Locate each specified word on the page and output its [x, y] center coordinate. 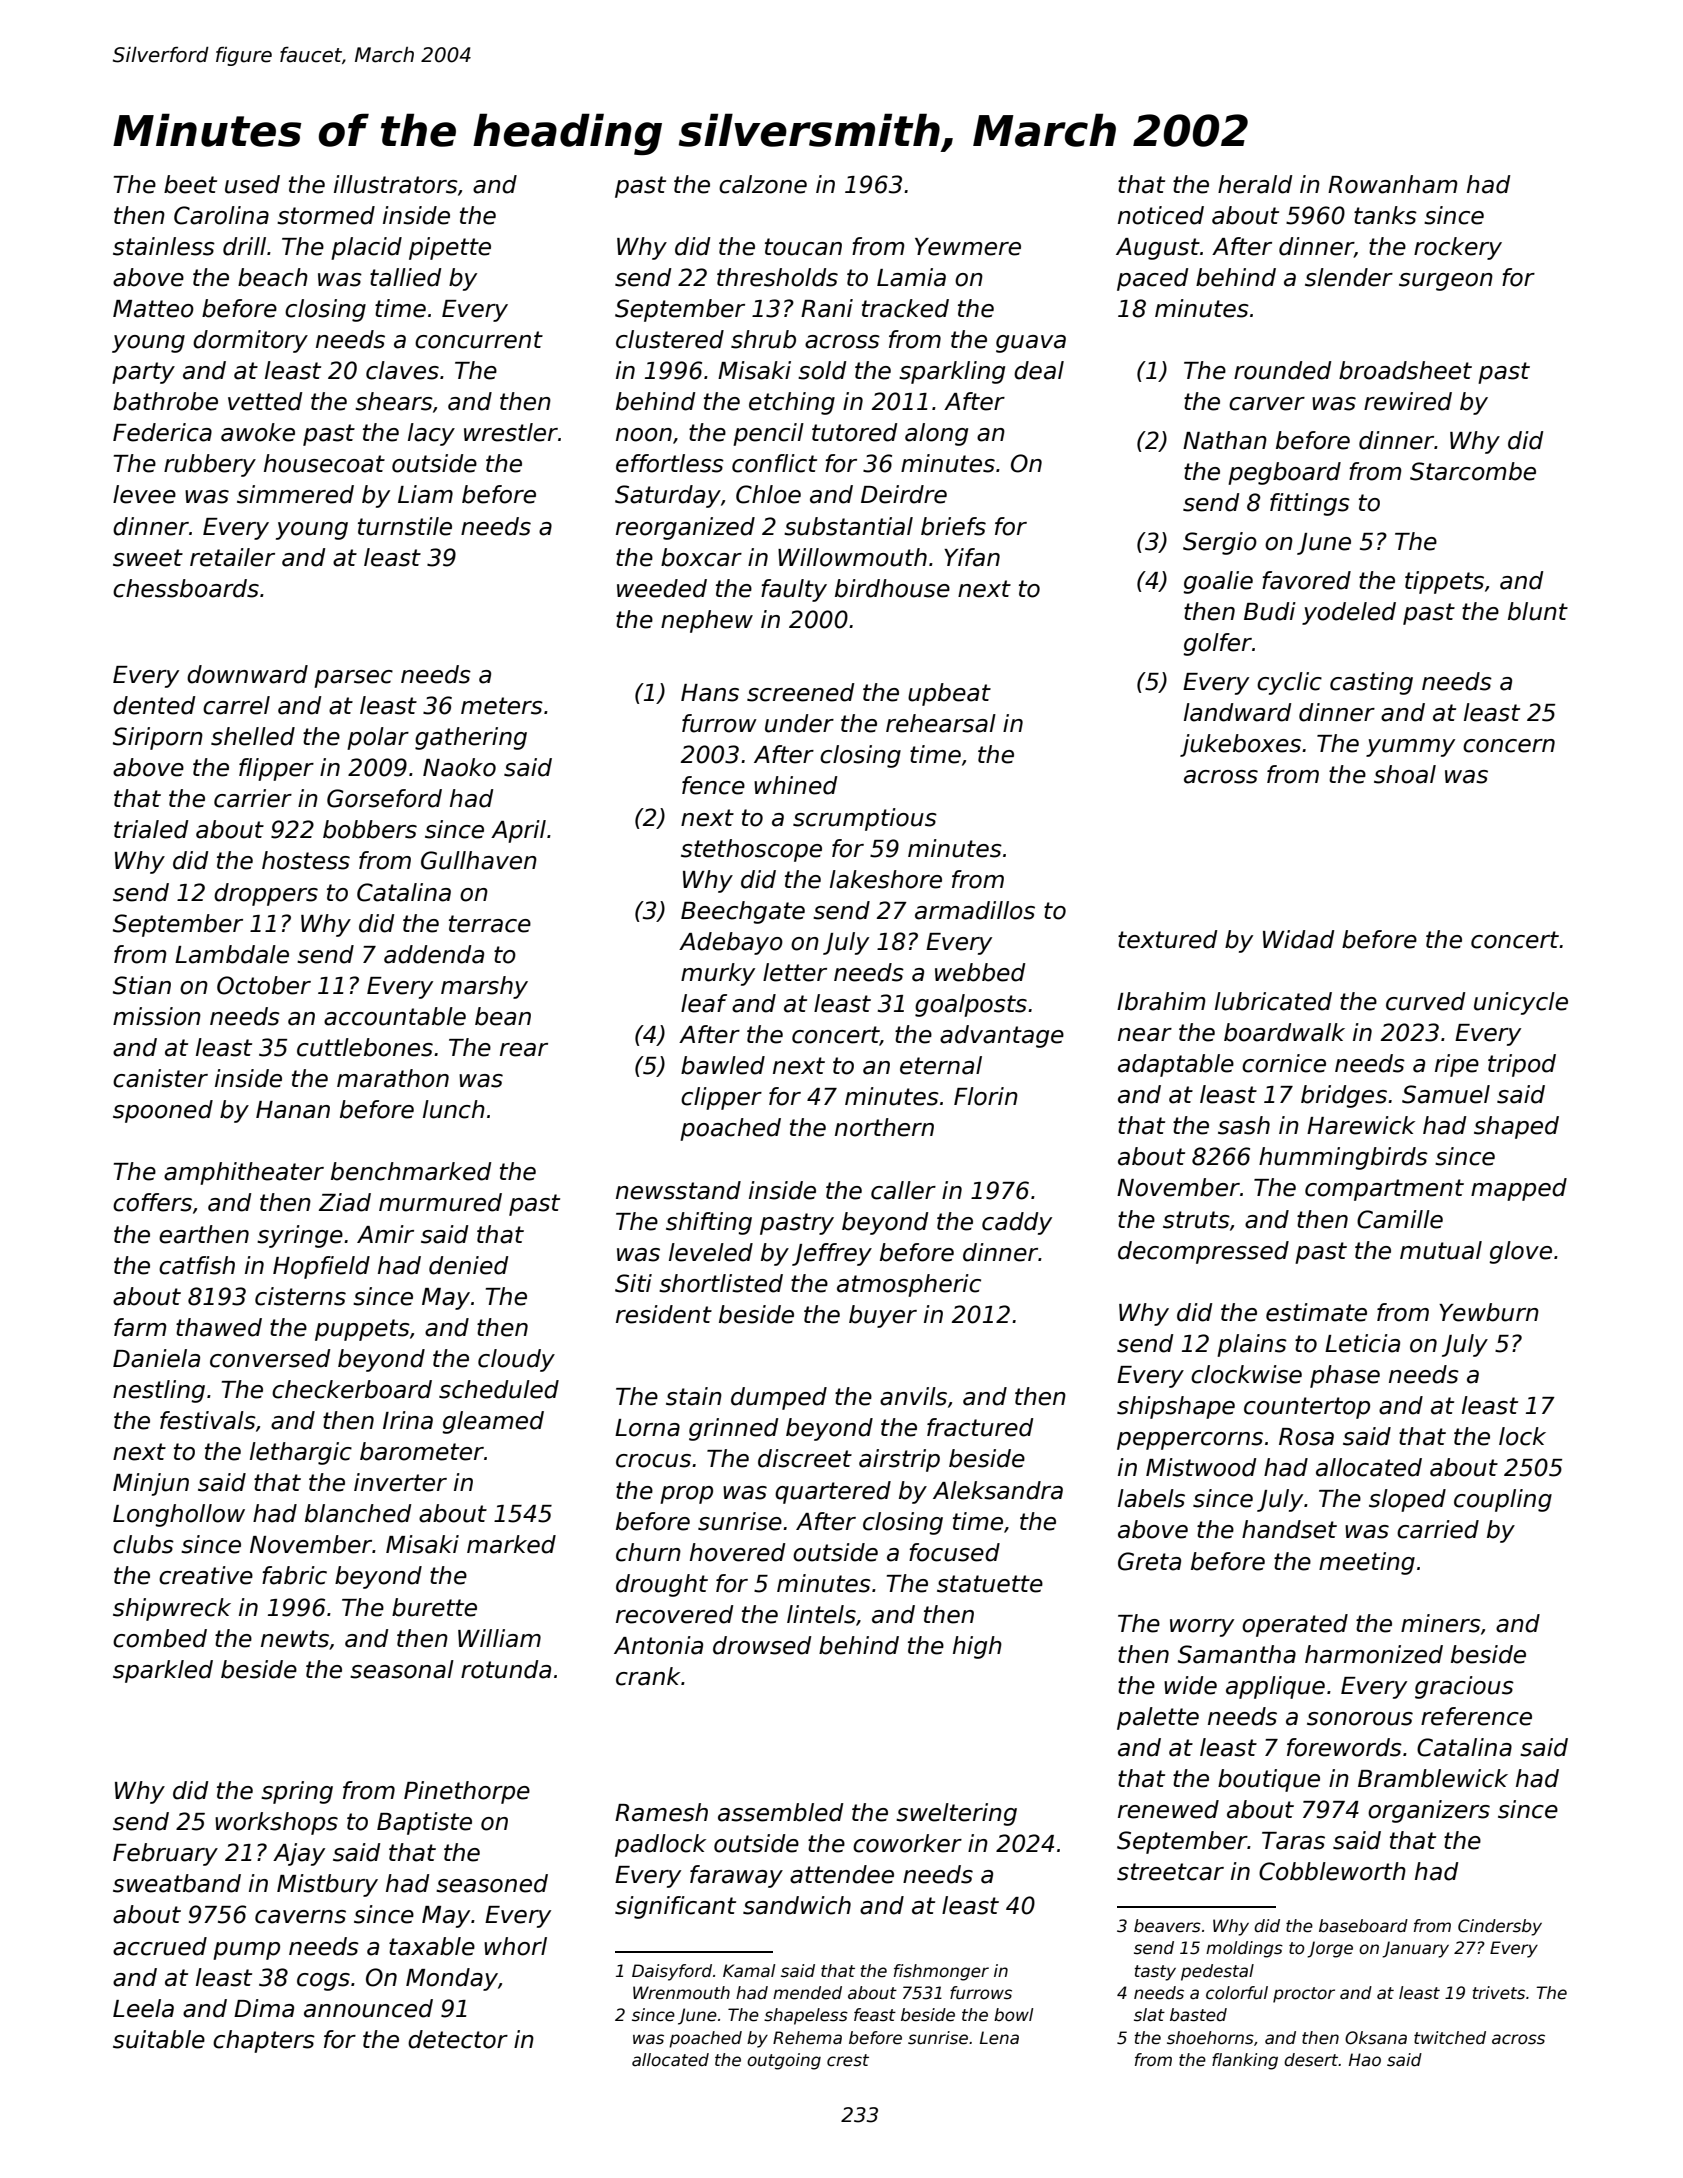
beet [190, 184]
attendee [842, 1874]
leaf [704, 1003]
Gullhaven [479, 860]
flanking [1245, 2061]
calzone [763, 184]
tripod [1522, 1065]
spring [297, 1792]
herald [1255, 184]
